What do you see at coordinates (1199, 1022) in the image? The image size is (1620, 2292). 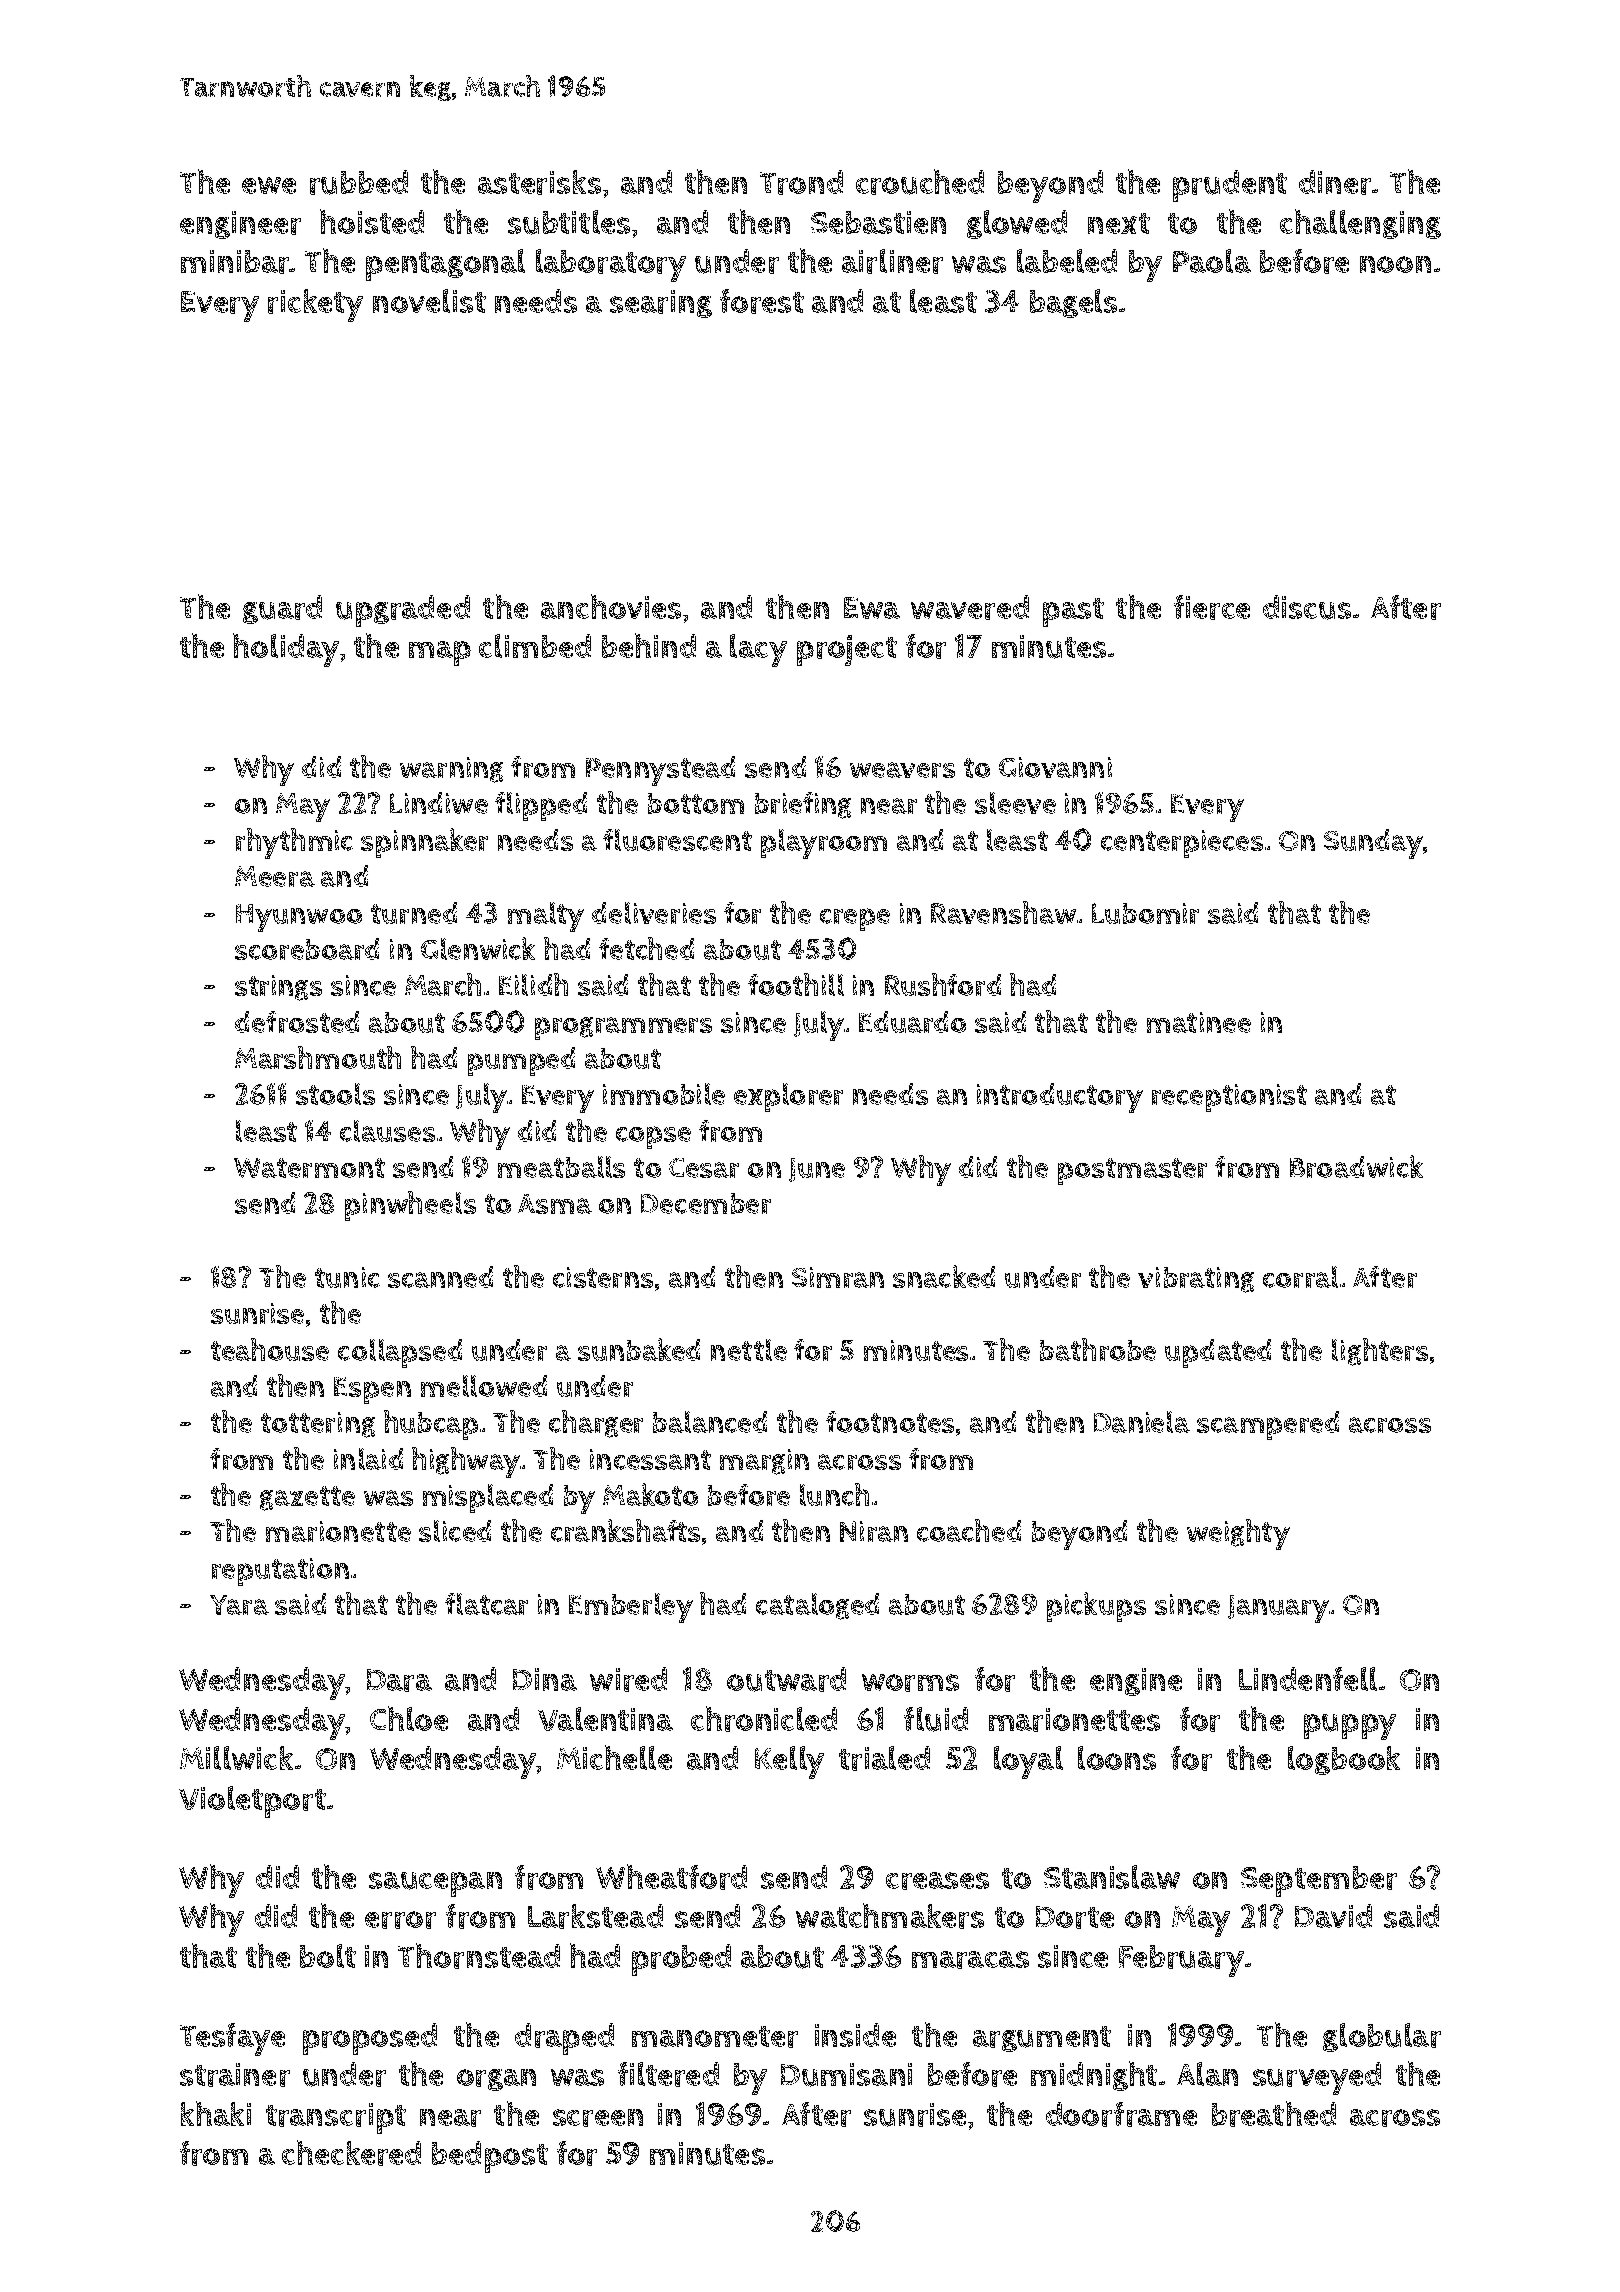 I see `matinee` at bounding box center [1199, 1022].
